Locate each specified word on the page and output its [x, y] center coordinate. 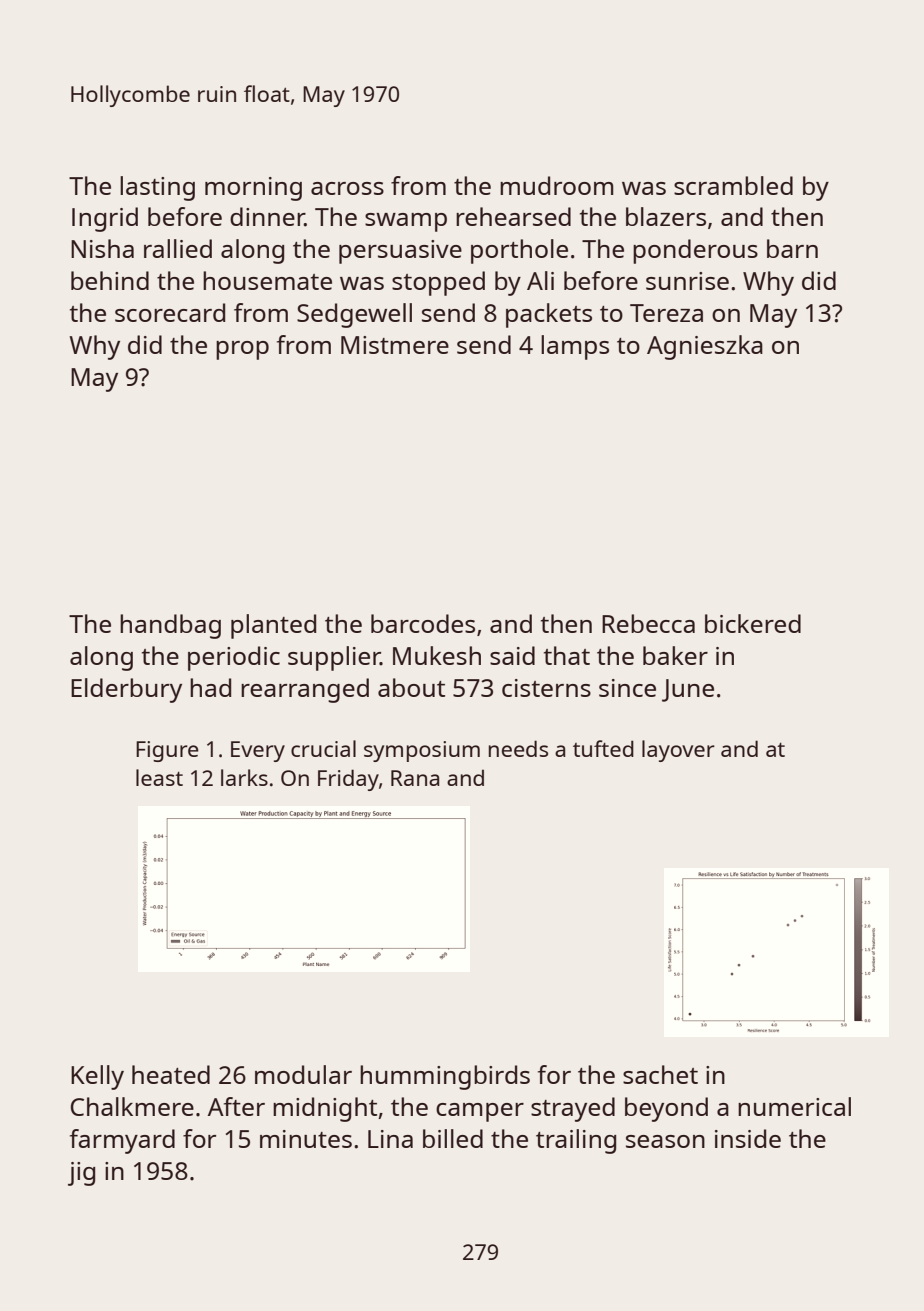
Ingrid [105, 219]
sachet [660, 1074]
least [159, 777]
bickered [753, 623]
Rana [415, 778]
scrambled [733, 185]
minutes [306, 1139]
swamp [406, 222]
